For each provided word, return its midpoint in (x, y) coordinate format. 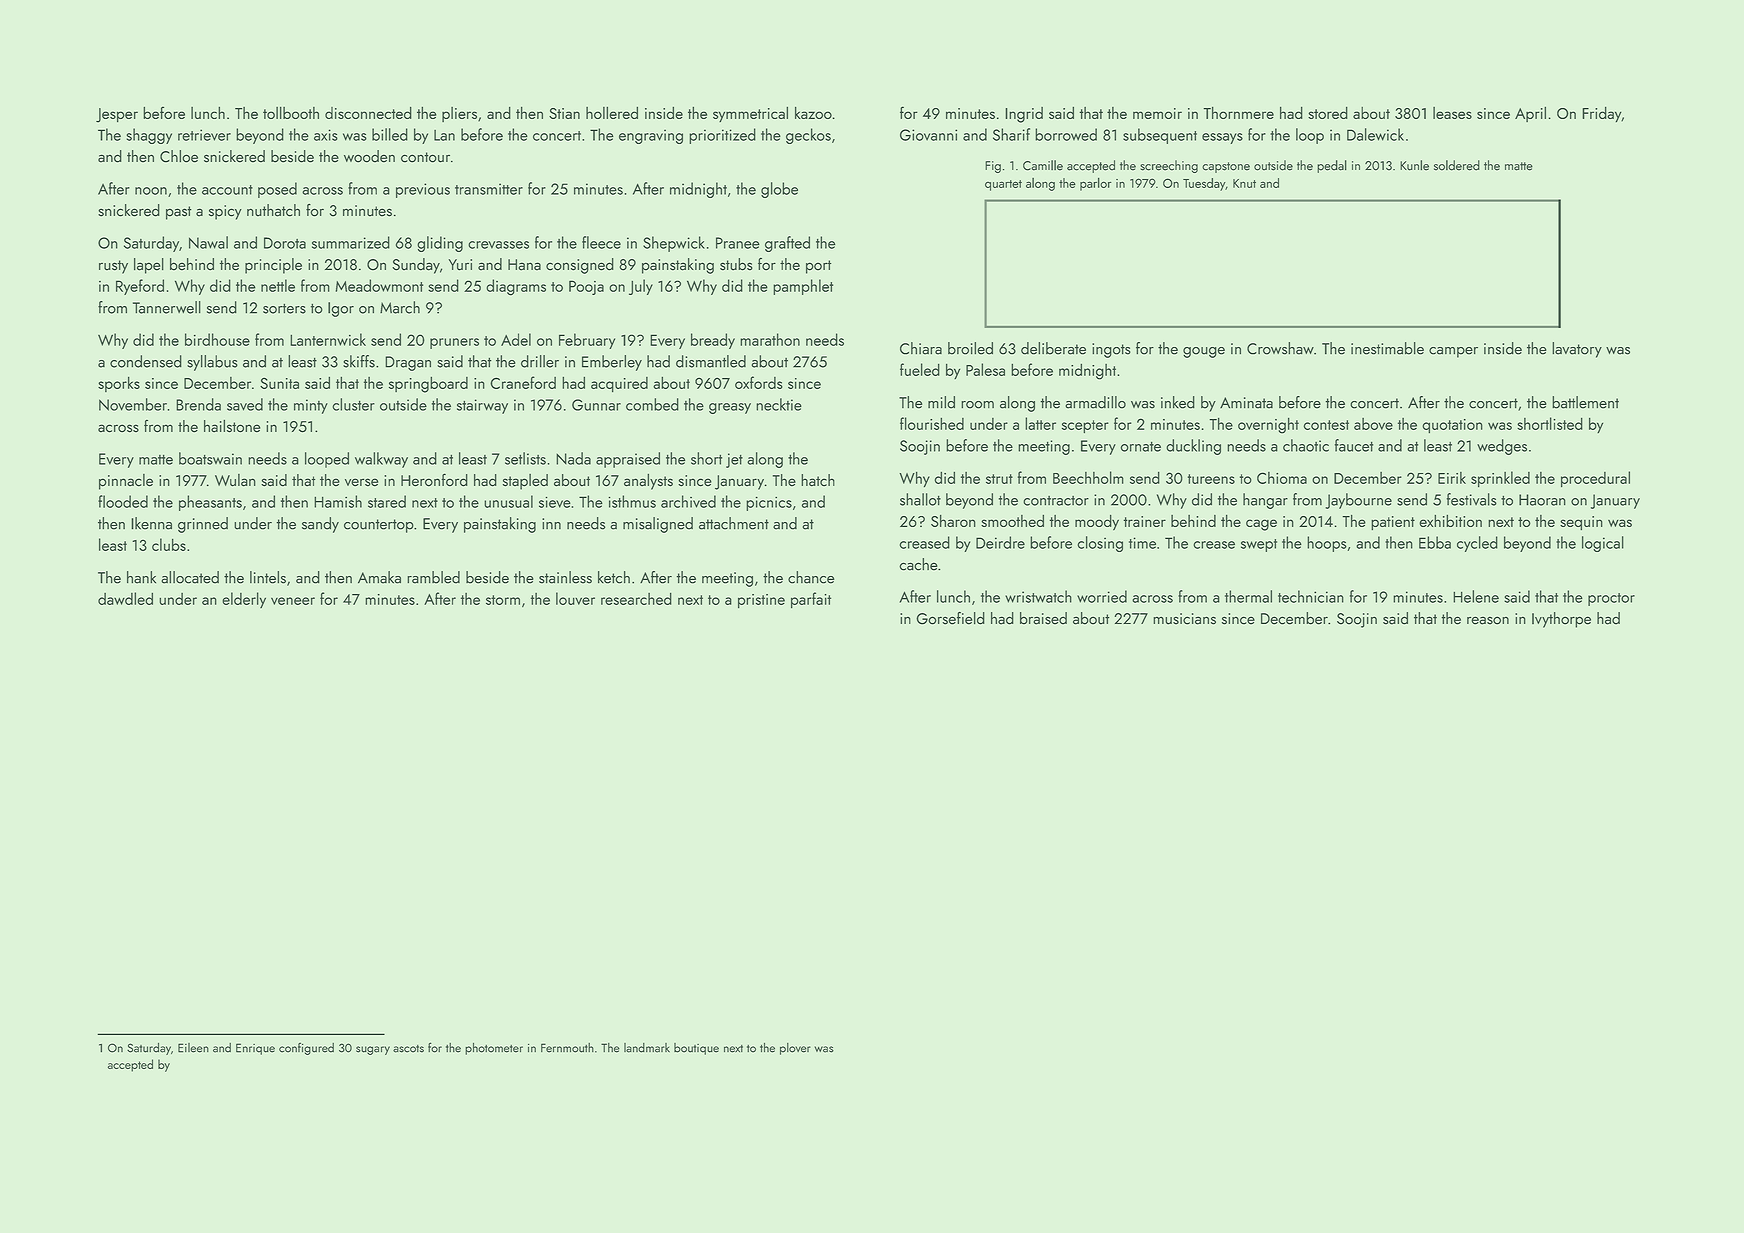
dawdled (125, 598)
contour (425, 157)
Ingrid (1024, 115)
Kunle (1414, 165)
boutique (696, 1049)
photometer (494, 1049)
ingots (1111, 350)
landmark (647, 1048)
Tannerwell (167, 307)
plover (795, 1049)
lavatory (1577, 350)
